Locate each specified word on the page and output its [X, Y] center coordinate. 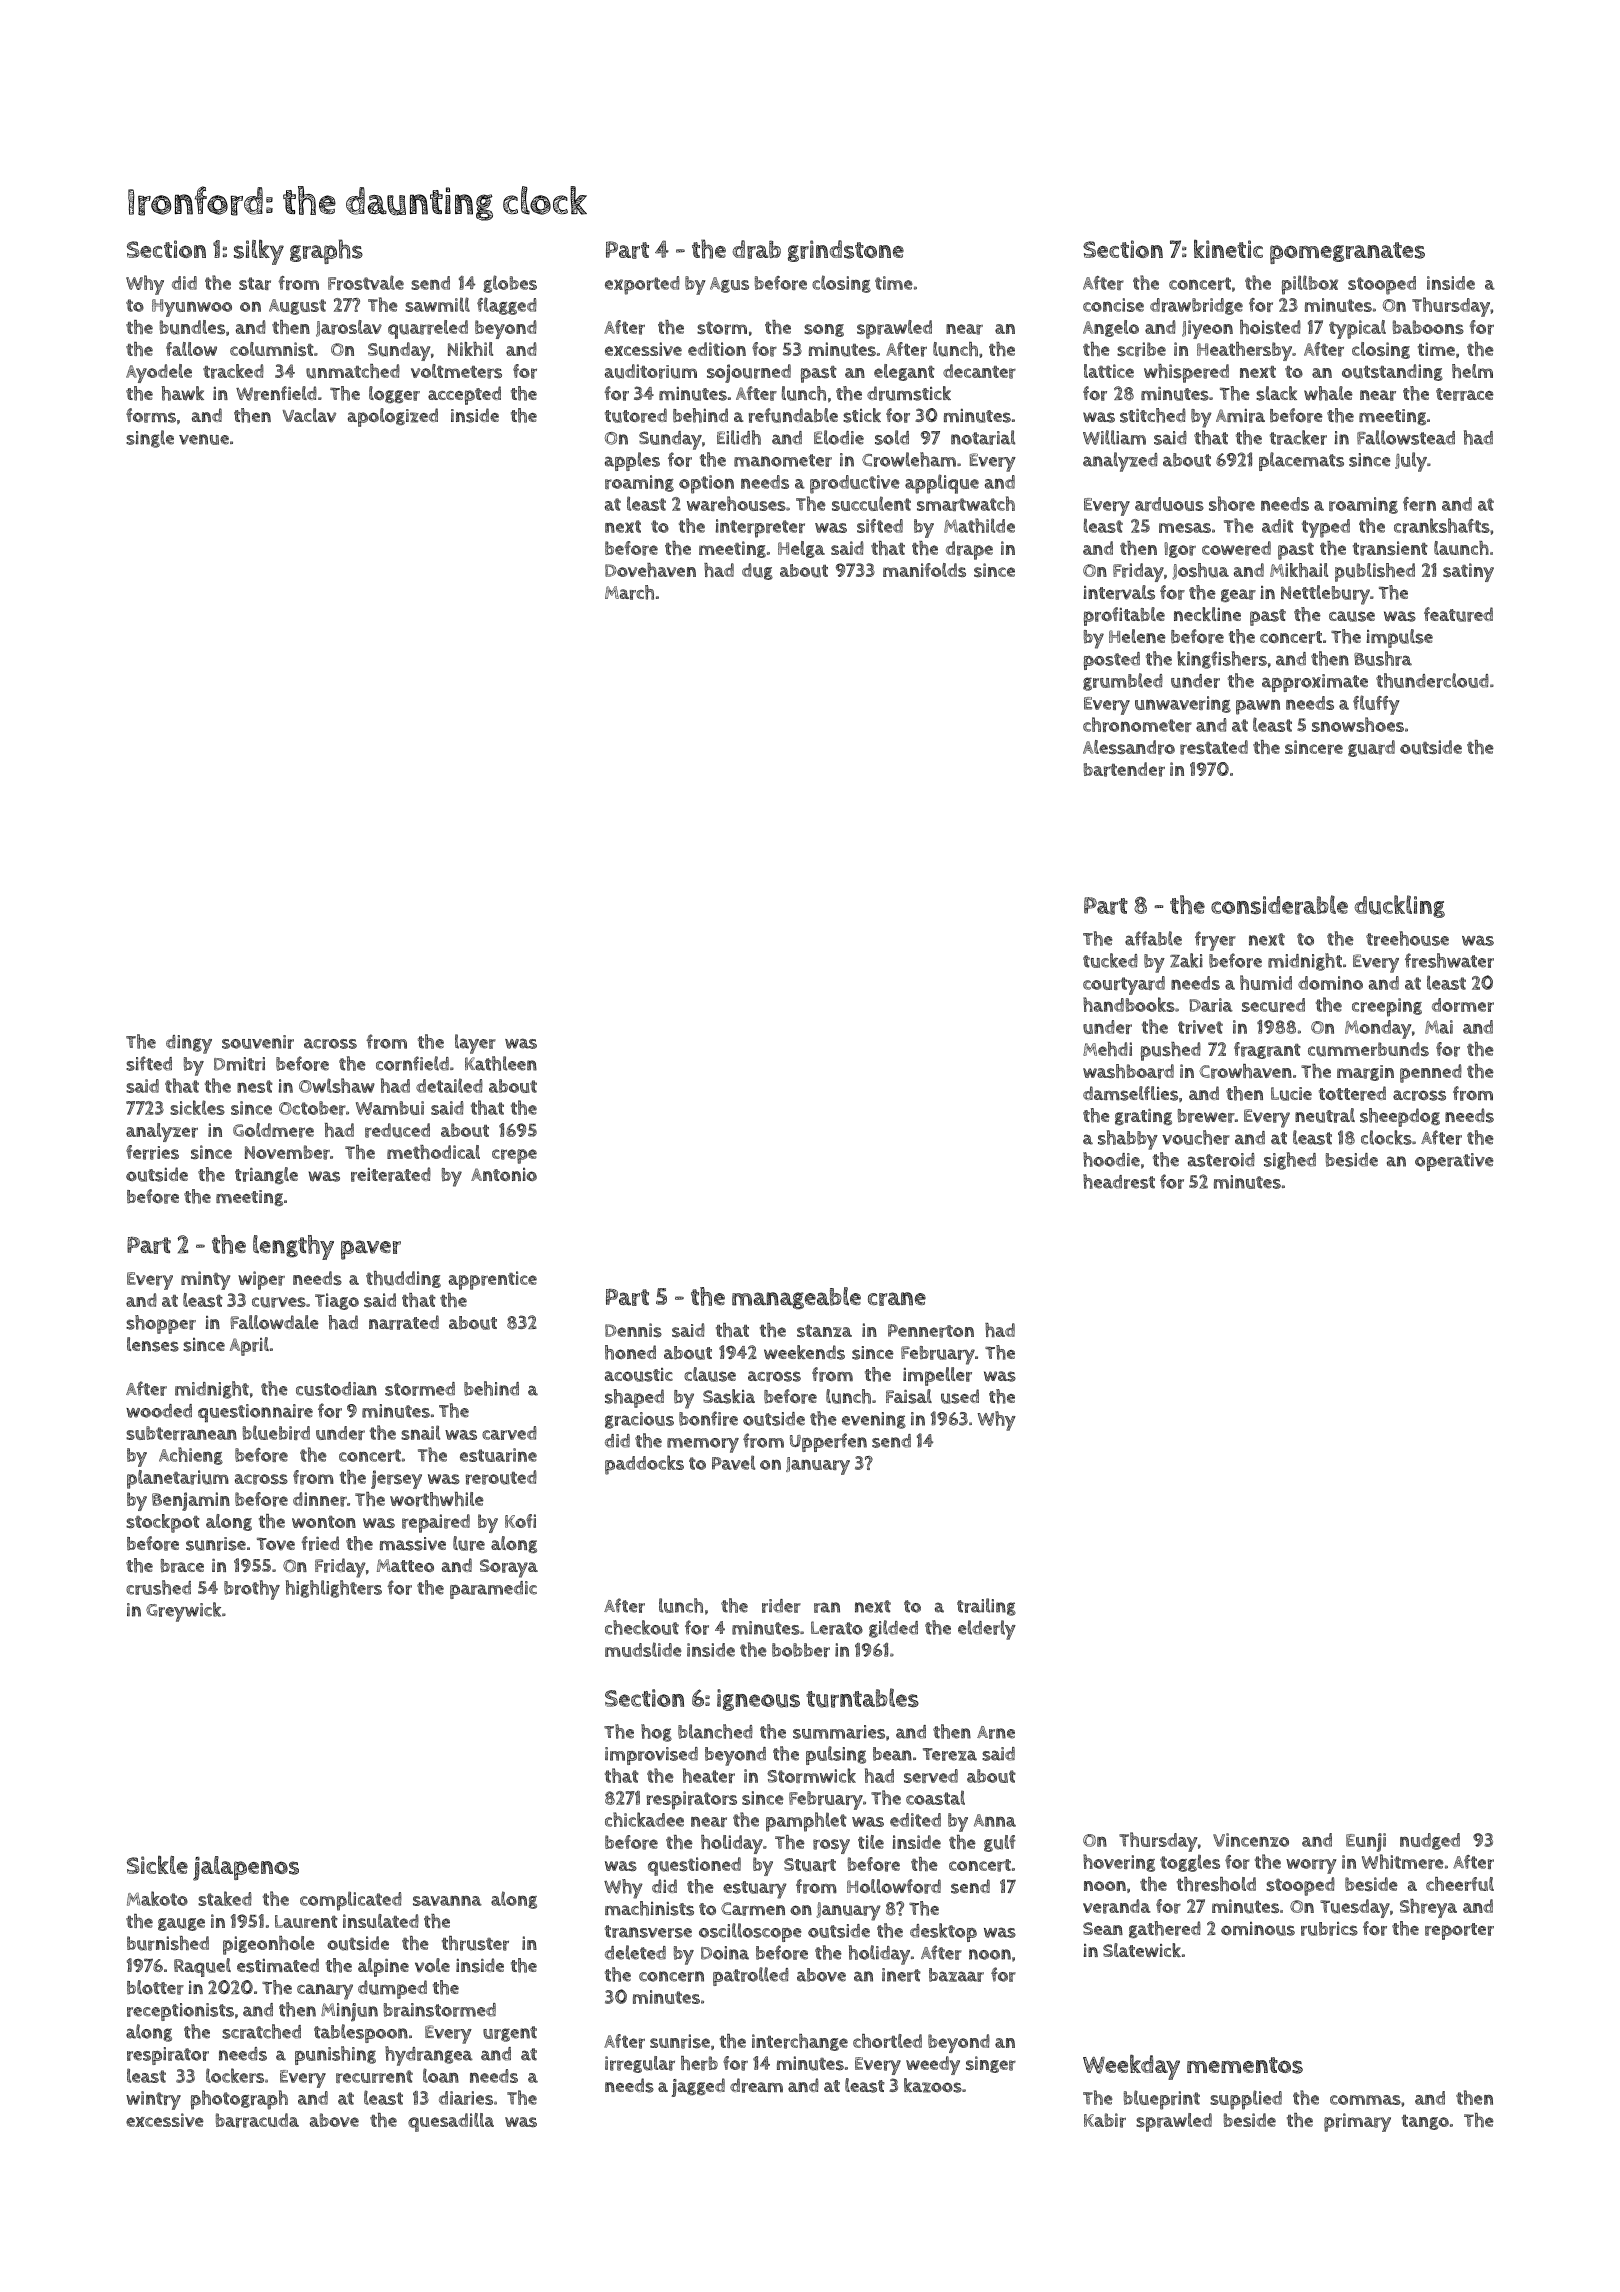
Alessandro [1129, 747]
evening [874, 1420]
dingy [189, 1044]
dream [756, 2085]
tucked [1110, 960]
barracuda [257, 2120]
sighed [1290, 1161]
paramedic [493, 1590]
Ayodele [159, 373]
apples [632, 461]
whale [1328, 393]
